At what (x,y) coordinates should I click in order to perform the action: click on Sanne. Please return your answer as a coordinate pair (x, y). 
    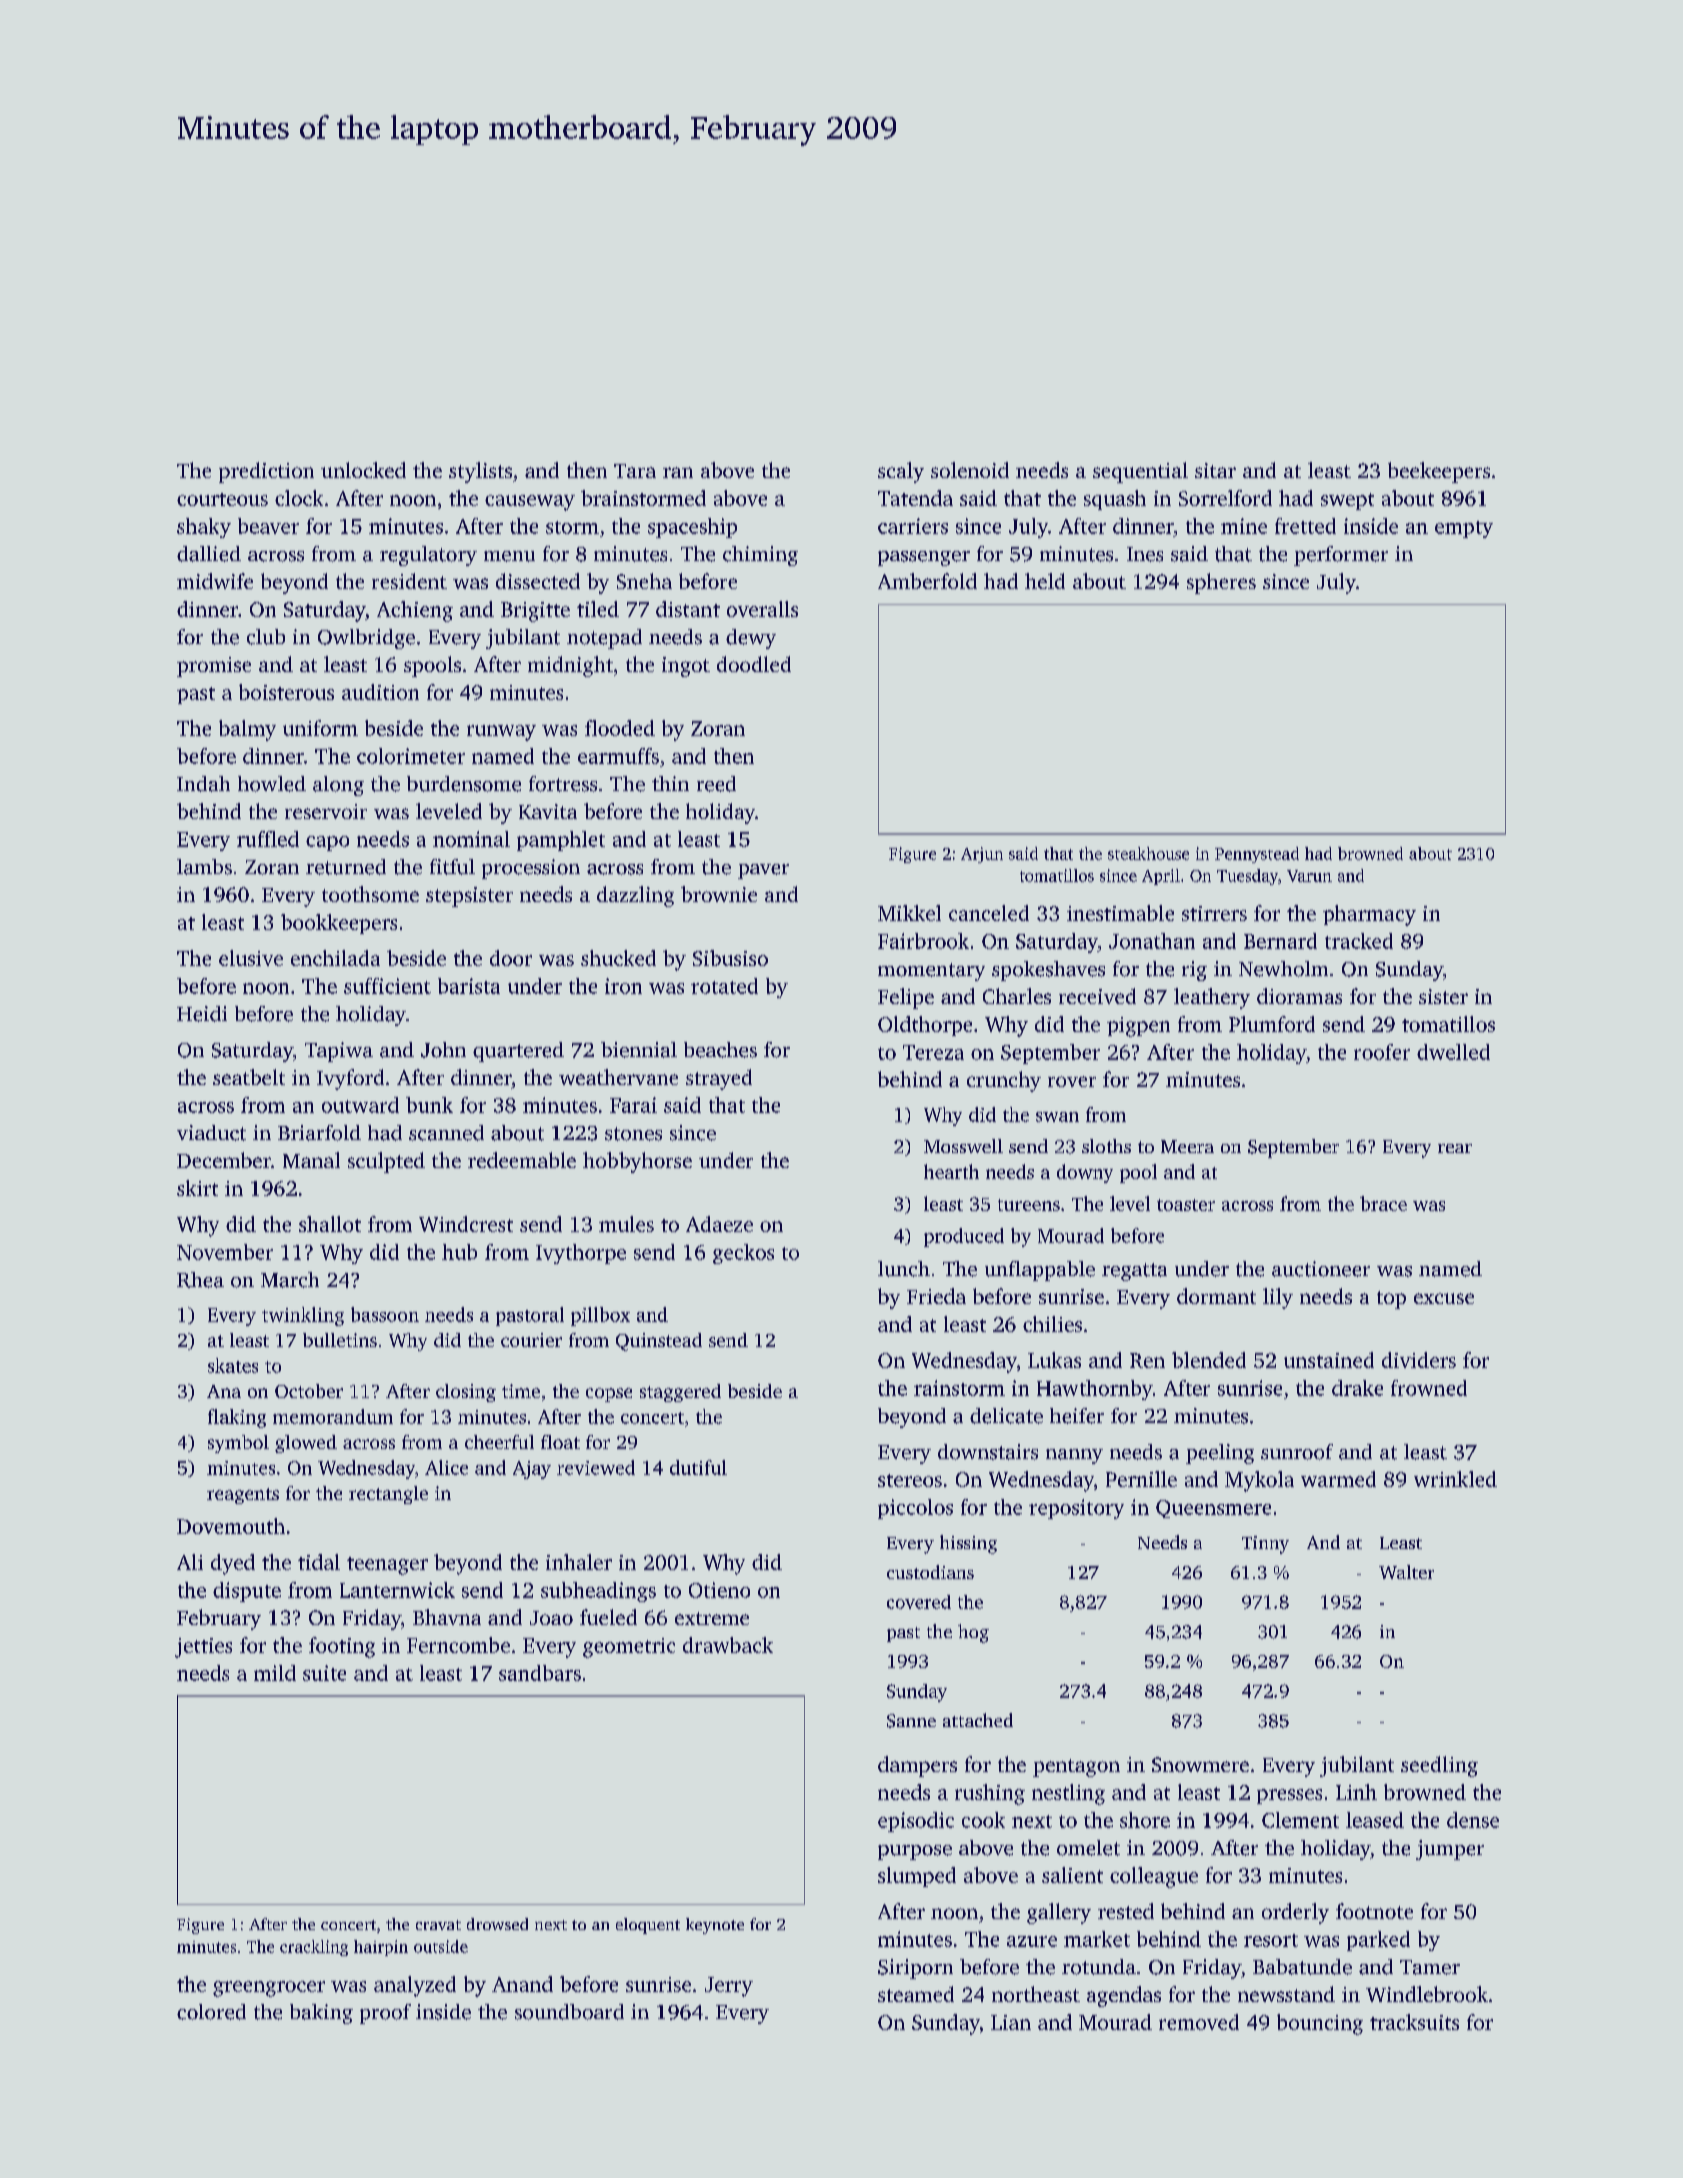
    Looking at the image, I should click on (911, 1721).
